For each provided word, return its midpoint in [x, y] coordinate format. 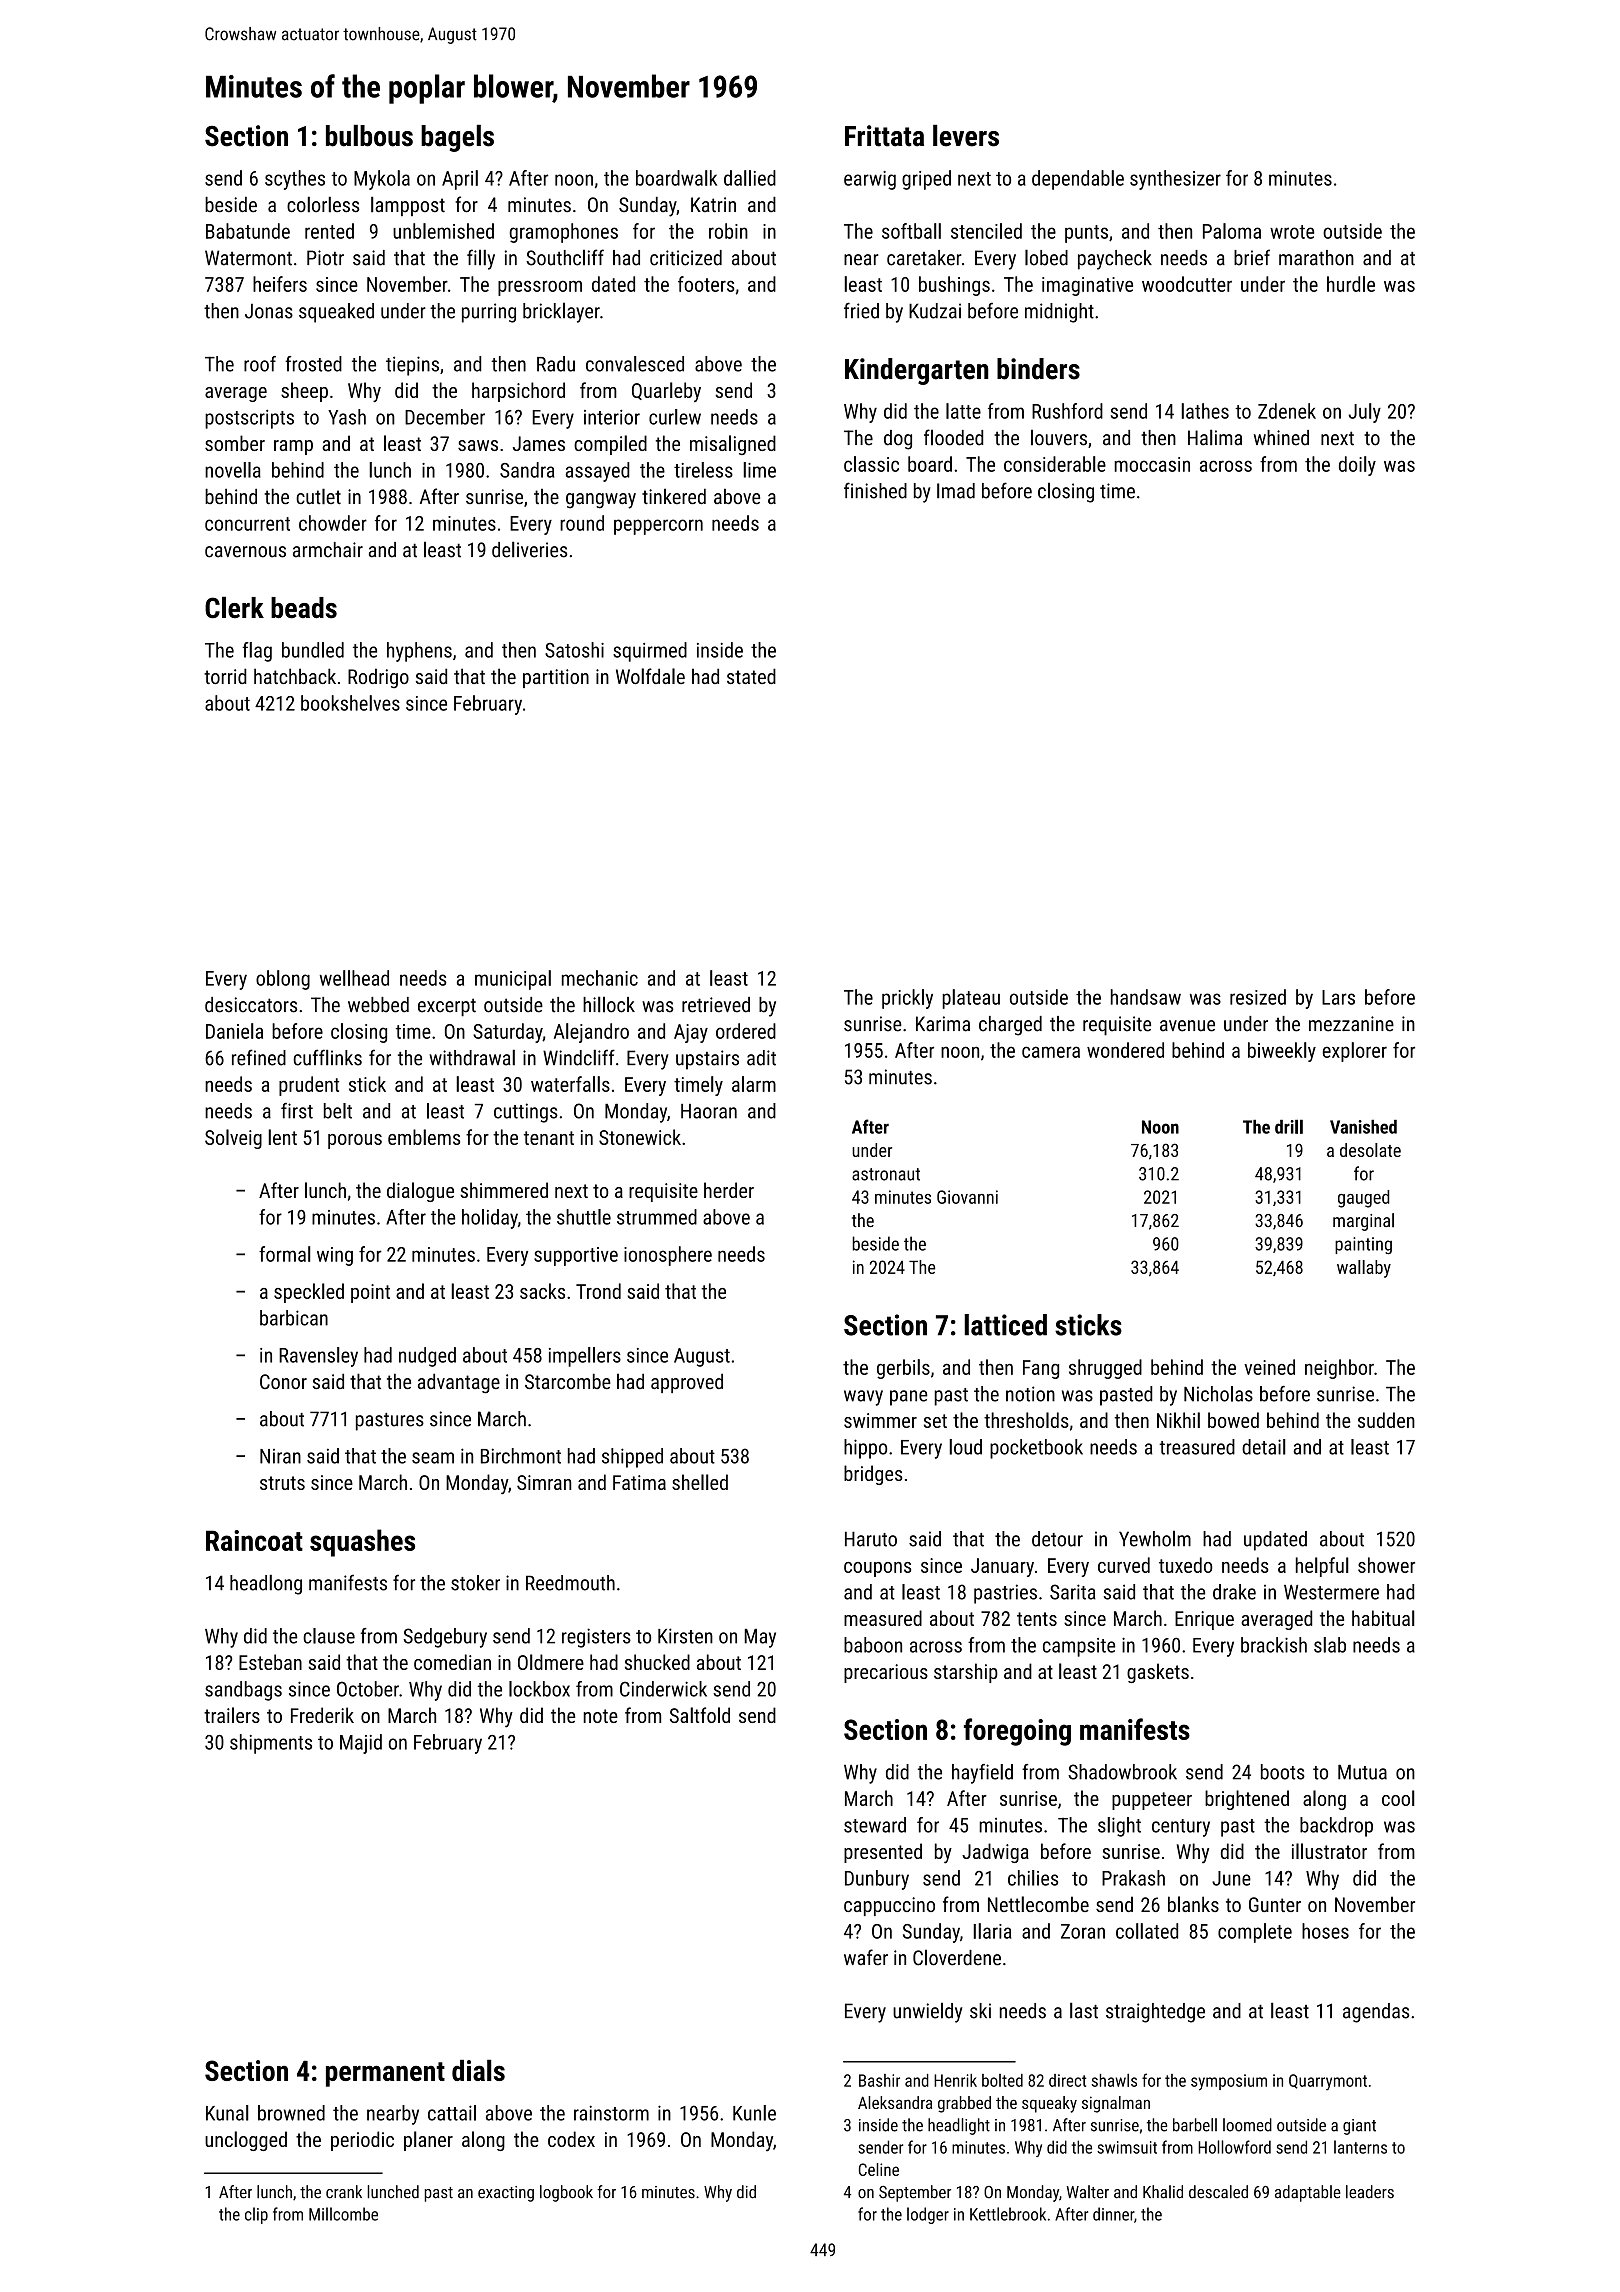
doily [1357, 466]
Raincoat [254, 1540]
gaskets [1158, 1673]
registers [596, 1638]
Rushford [1067, 411]
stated [751, 676]
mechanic [600, 978]
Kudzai [935, 311]
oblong [283, 980]
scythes [295, 180]
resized [1258, 997]
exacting [506, 2194]
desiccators [251, 1005]
